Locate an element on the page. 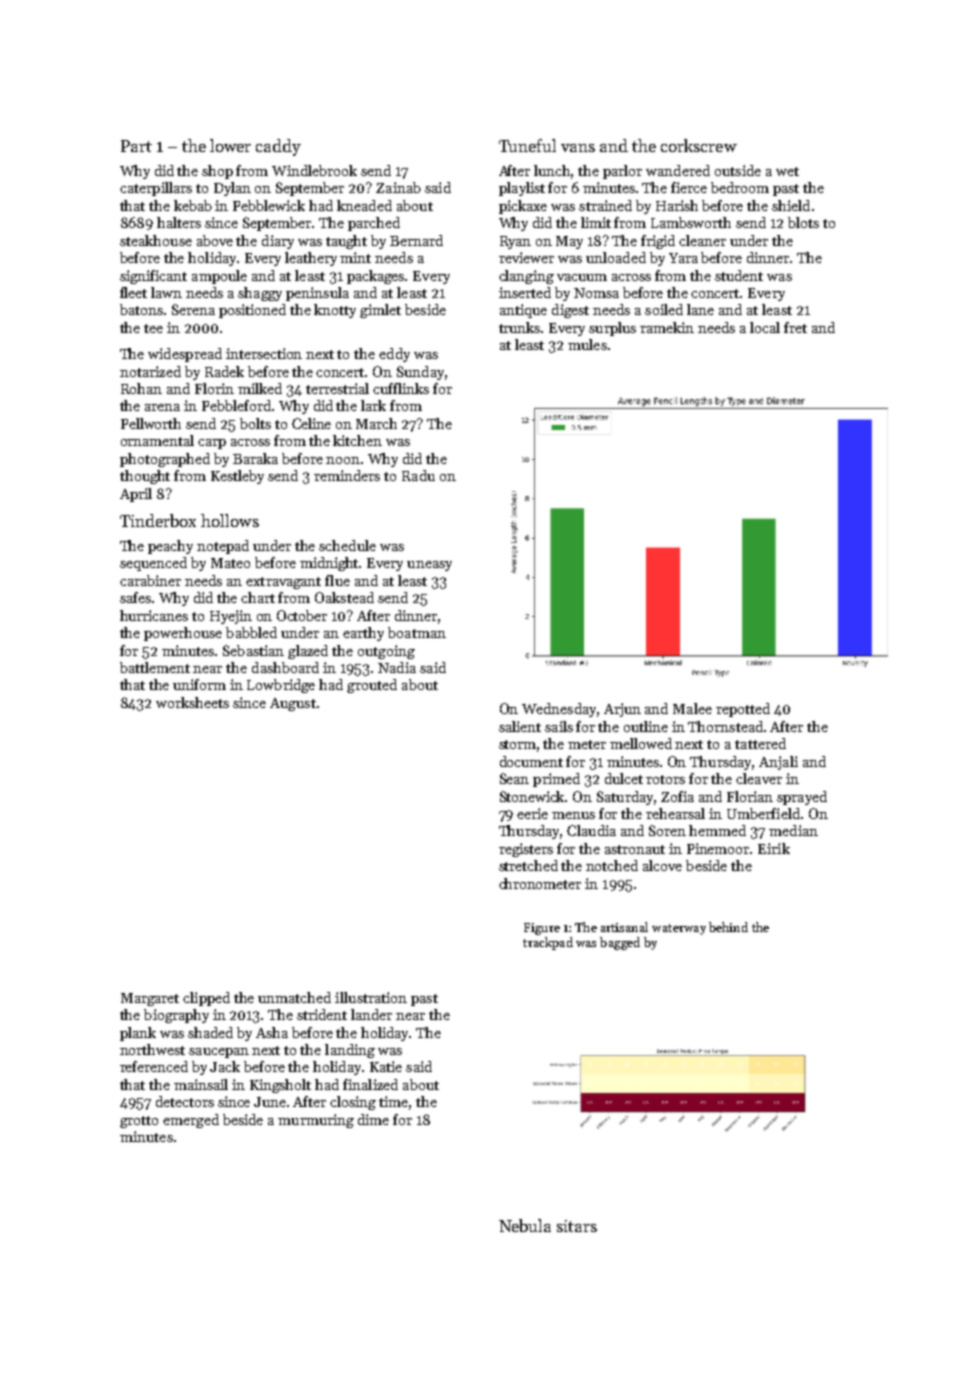 Image resolution: width=957 pixels, height=1386 pixels. murmuring is located at coordinates (316, 1121).
